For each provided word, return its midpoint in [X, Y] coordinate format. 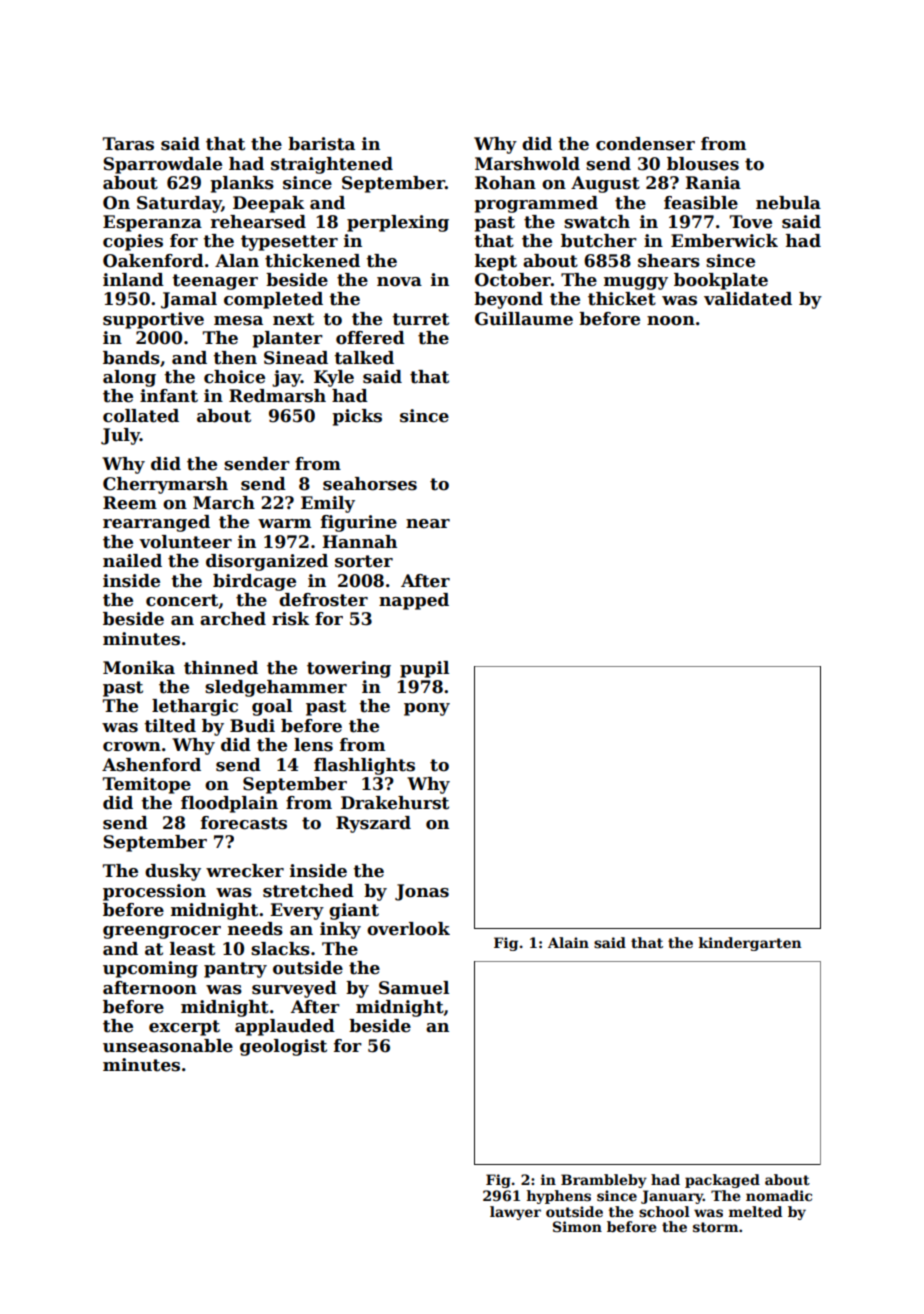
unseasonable [168, 1046]
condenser [645, 144]
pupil [424, 669]
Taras [128, 144]
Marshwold [527, 164]
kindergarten [750, 944]
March [224, 503]
